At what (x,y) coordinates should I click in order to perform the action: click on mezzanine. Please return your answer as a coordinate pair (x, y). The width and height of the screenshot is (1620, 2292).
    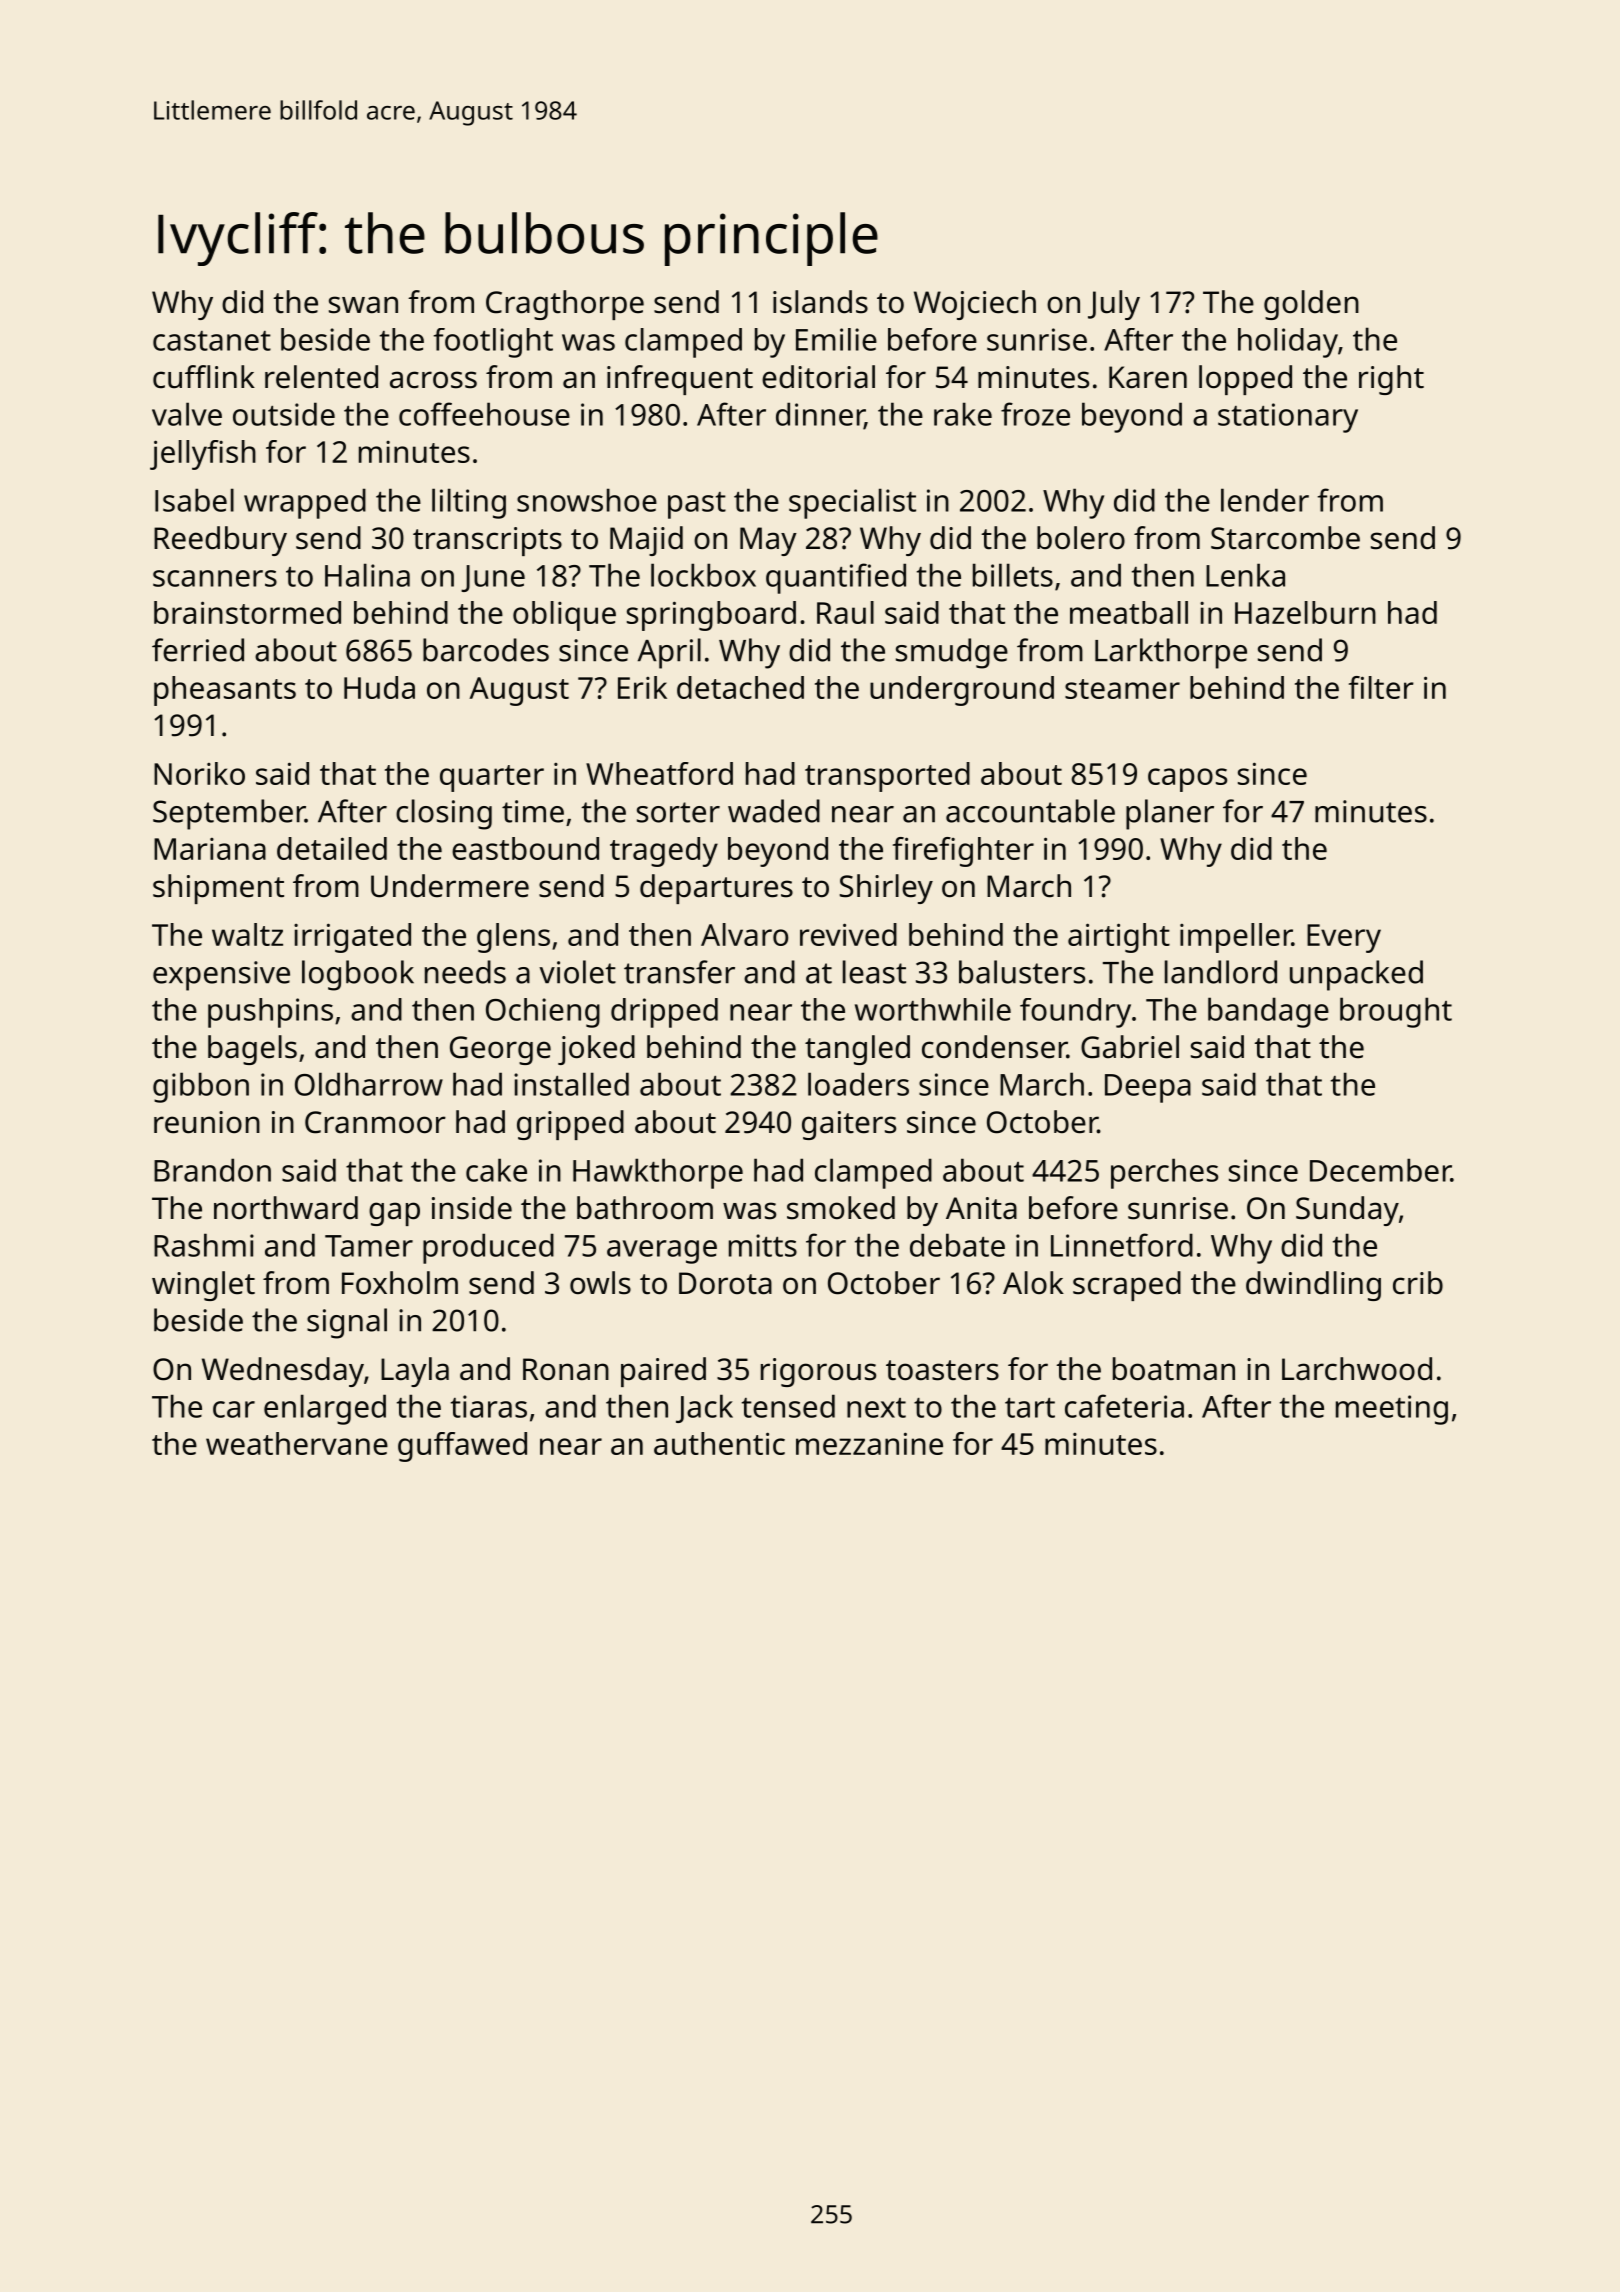
    Looking at the image, I should click on (869, 1443).
